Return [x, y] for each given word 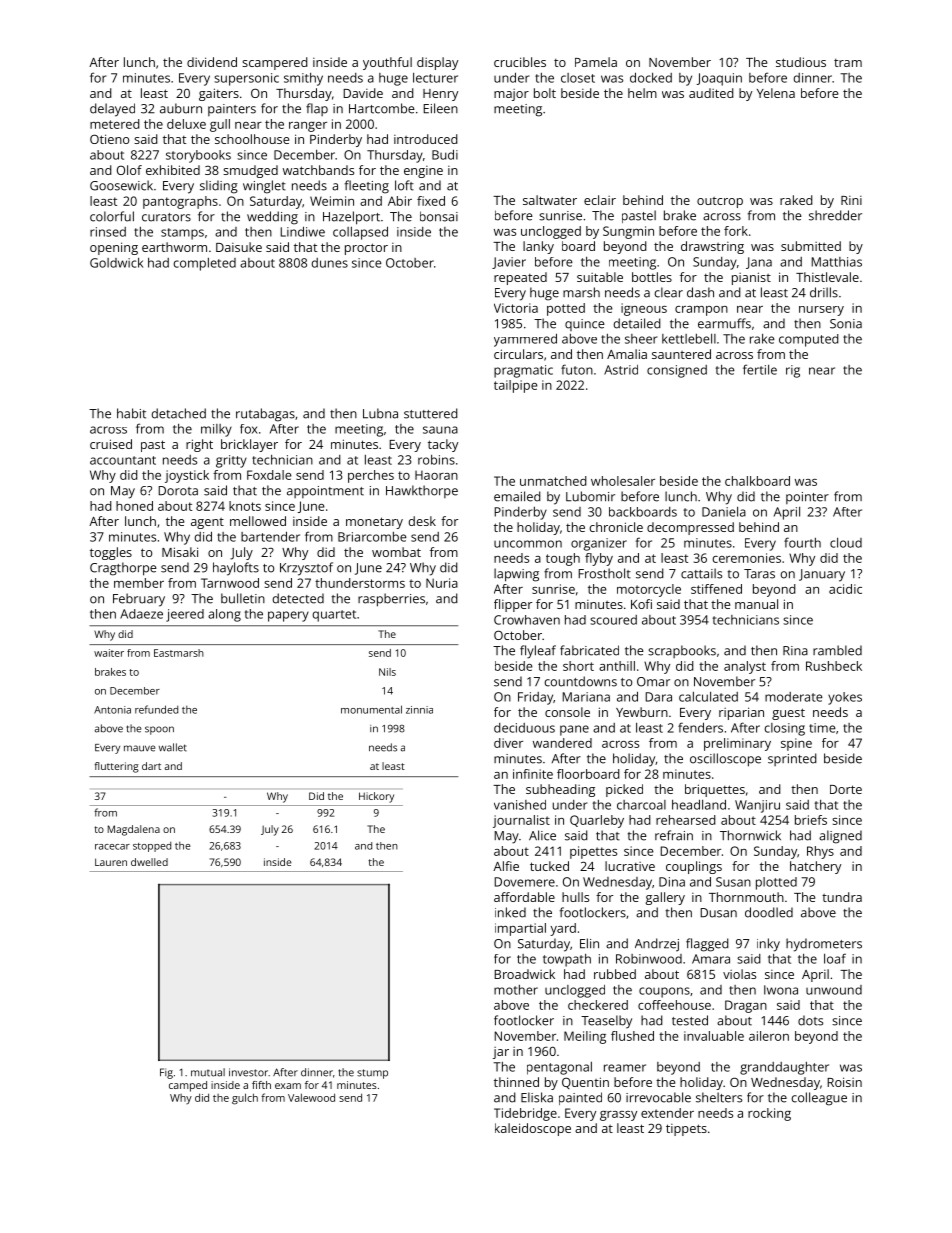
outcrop [720, 202]
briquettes [715, 790]
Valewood [311, 1097]
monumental [371, 709]
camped [188, 1086]
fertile [760, 369]
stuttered [431, 413]
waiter [109, 653]
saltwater [550, 200]
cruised [111, 444]
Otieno [109, 139]
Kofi [641, 604]
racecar [112, 847]
